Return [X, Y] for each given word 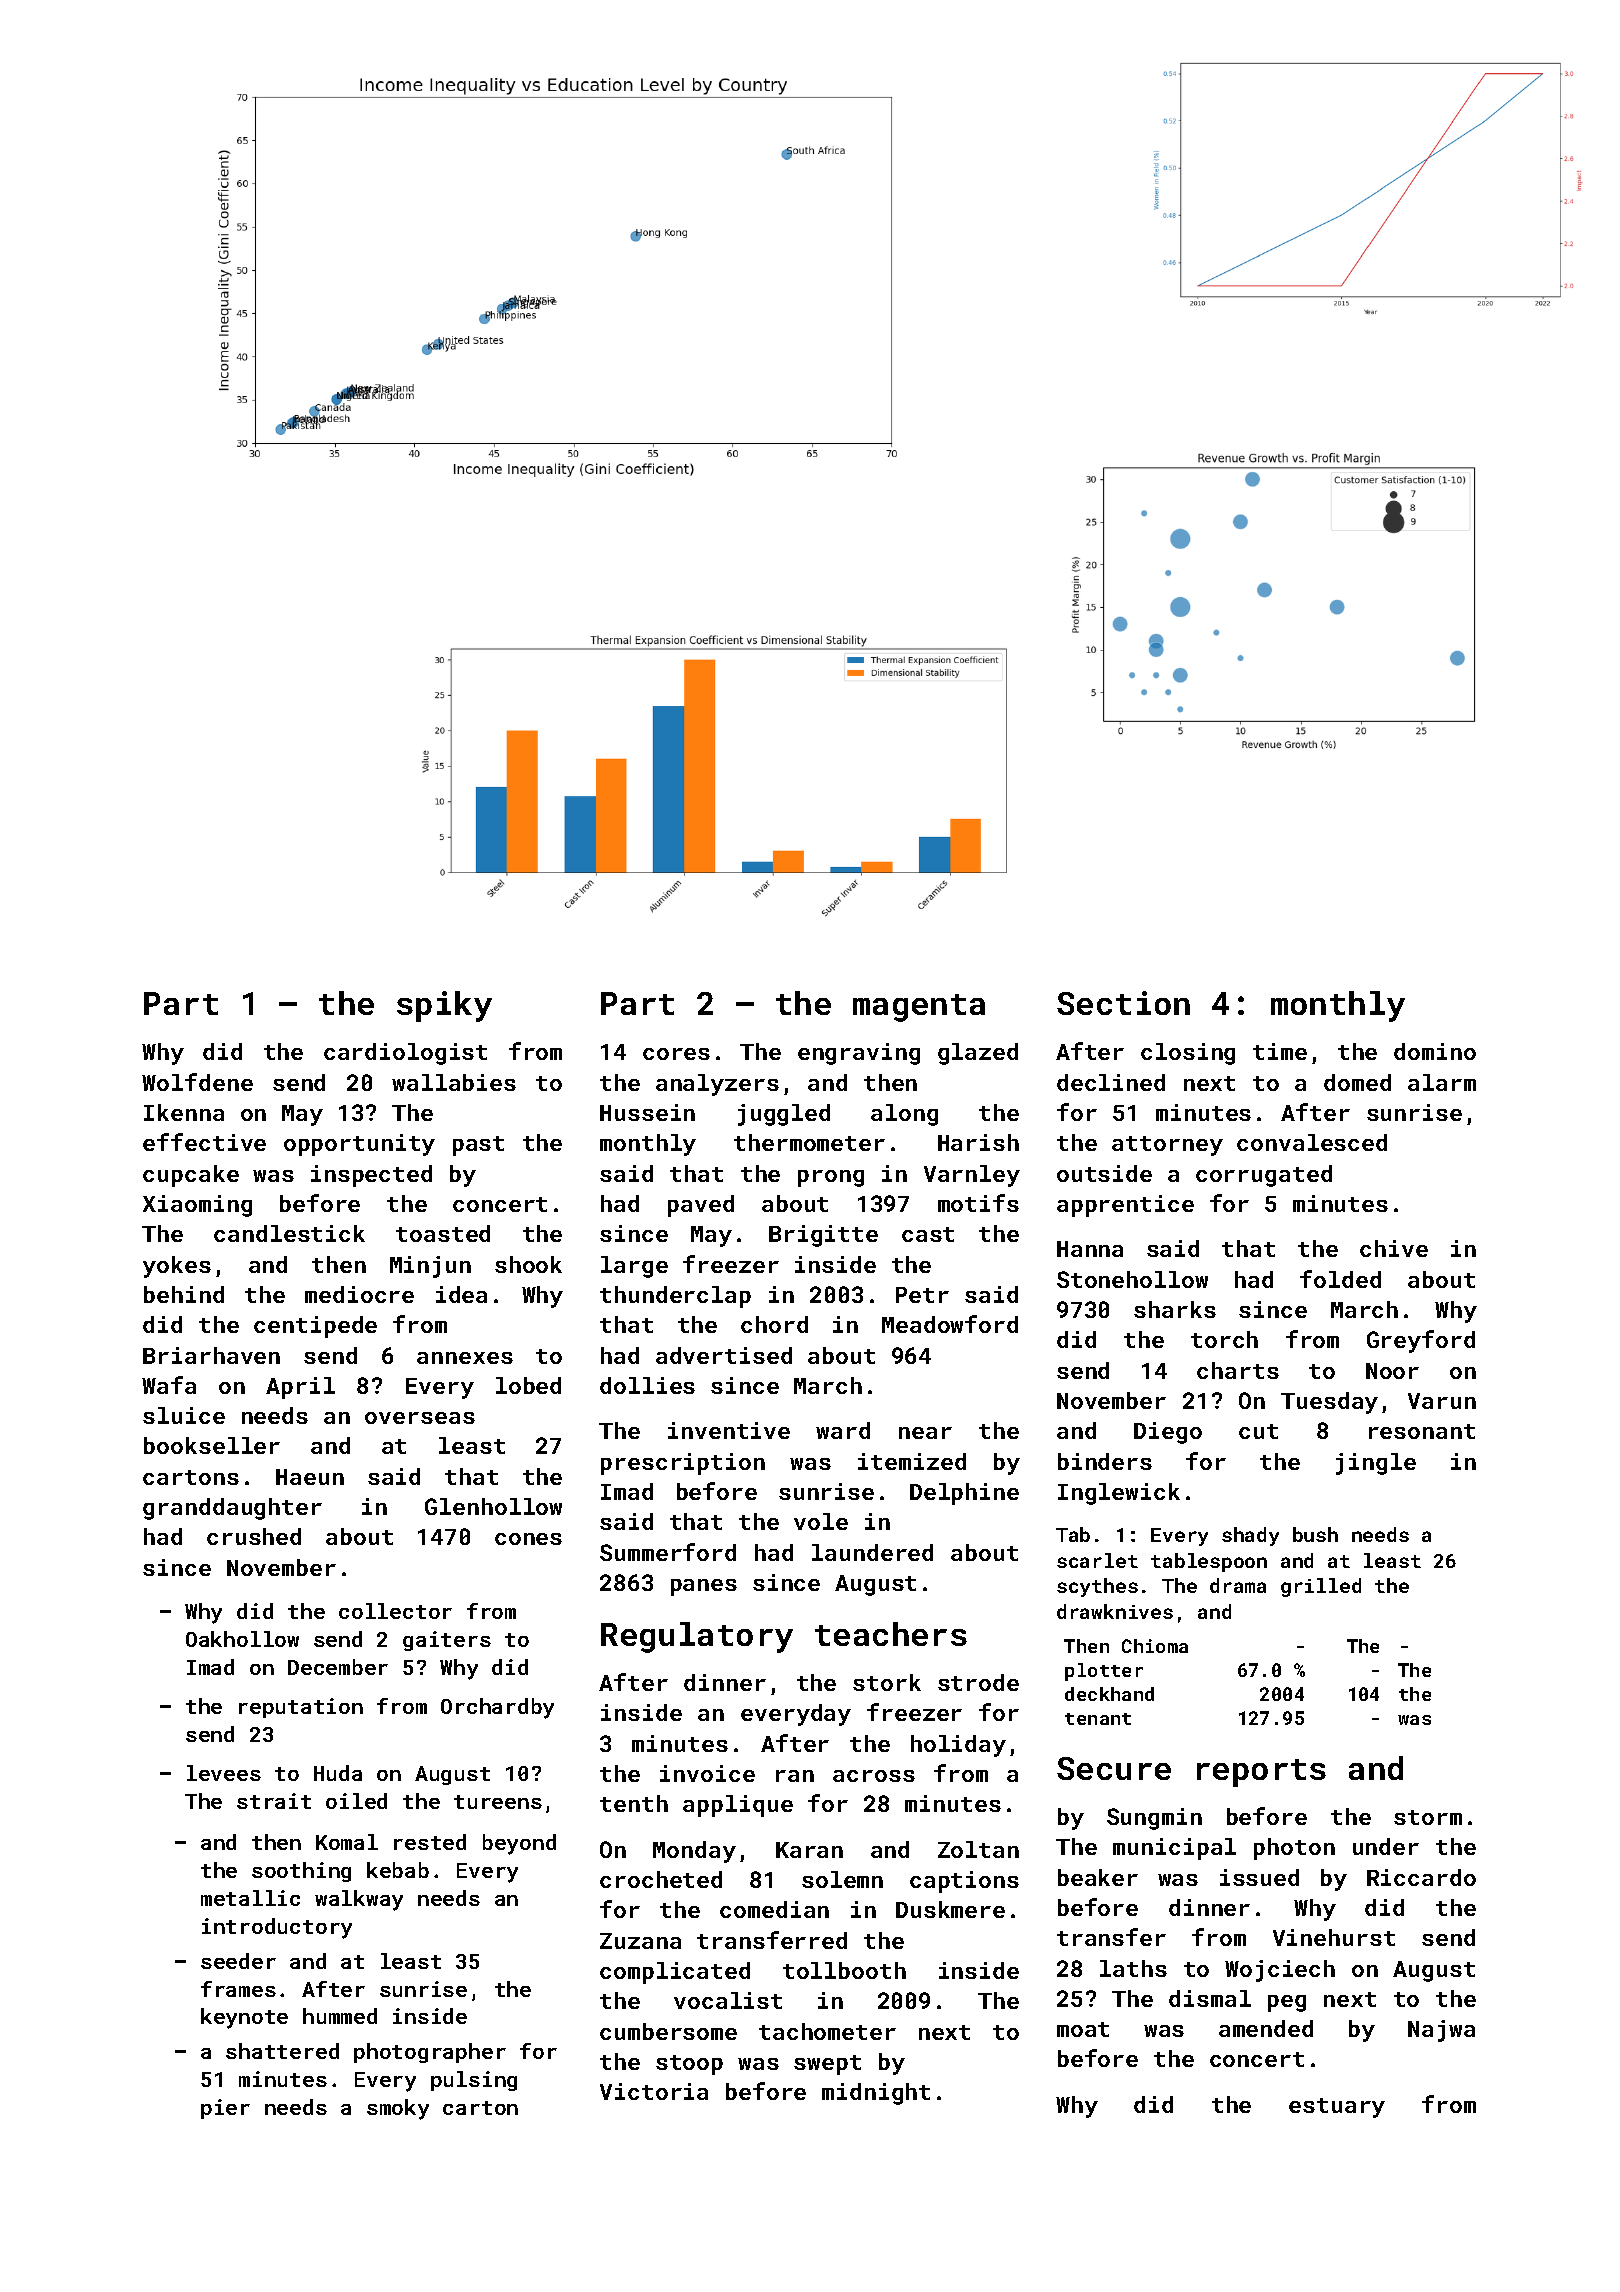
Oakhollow [242, 1639]
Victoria [654, 2091]
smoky [398, 2109]
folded [1340, 1279]
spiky [444, 1006]
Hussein [647, 1112]
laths [1133, 1968]
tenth [634, 1803]
